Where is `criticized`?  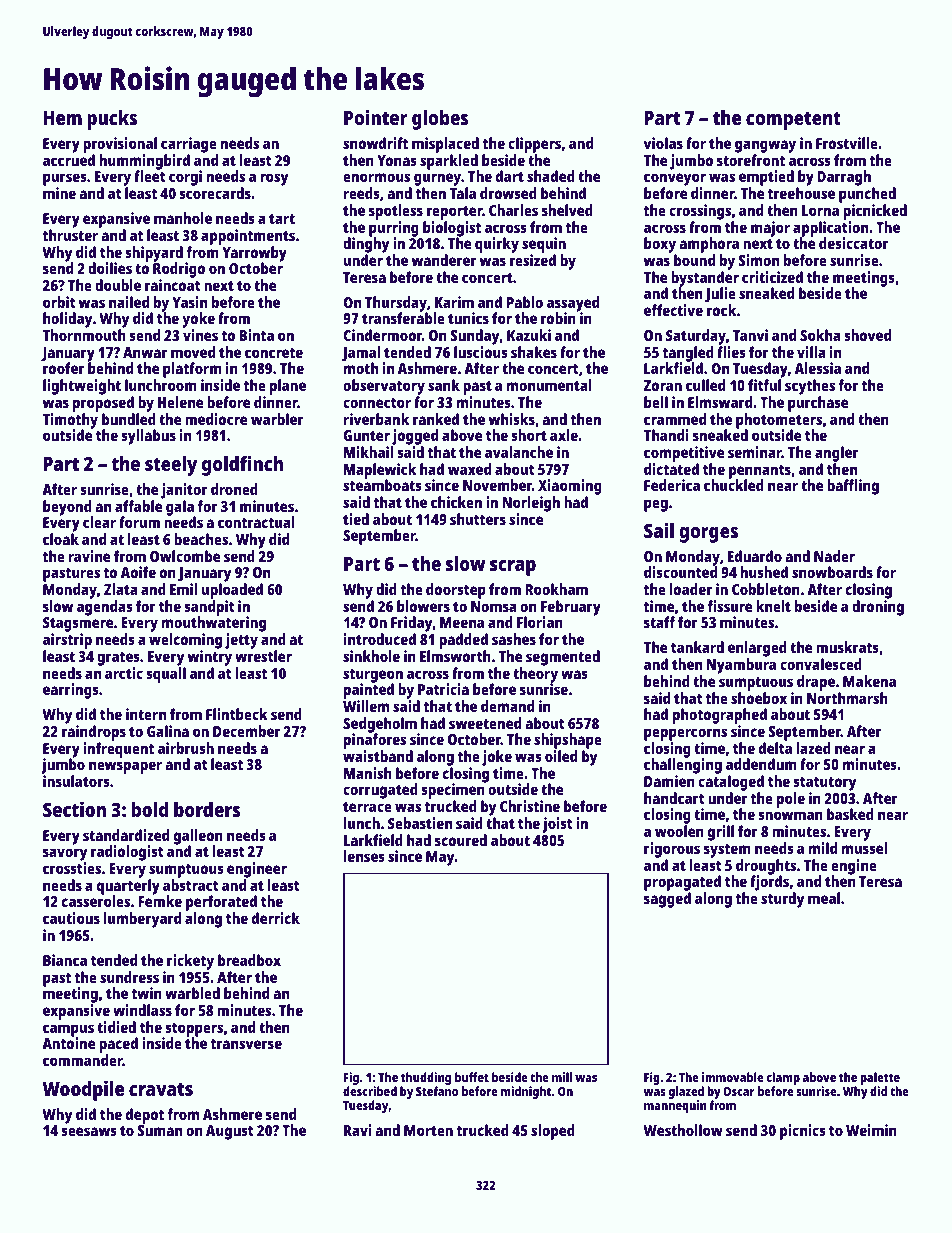 criticized is located at coordinates (772, 277).
